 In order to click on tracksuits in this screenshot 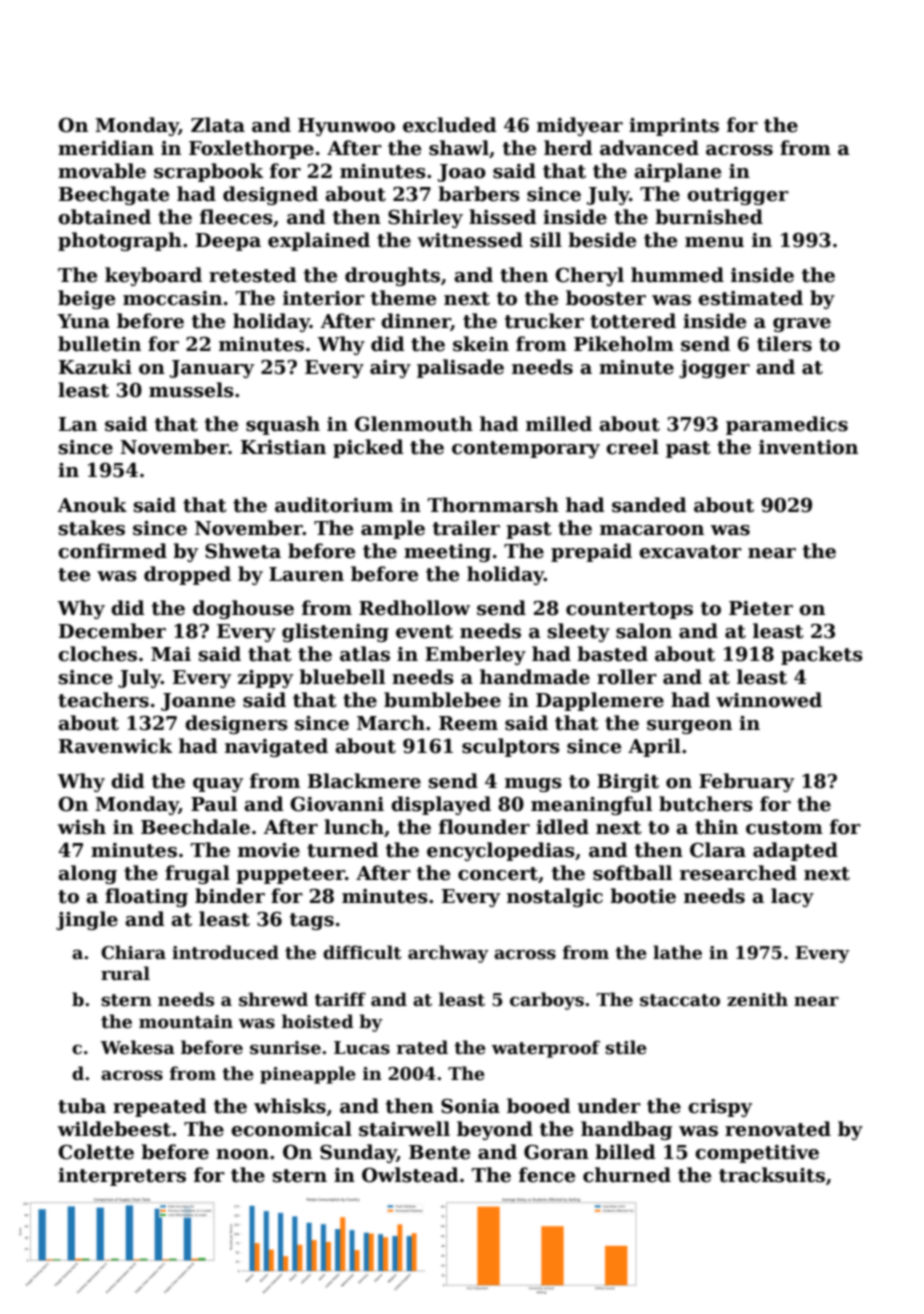, I will do `click(772, 1175)`.
